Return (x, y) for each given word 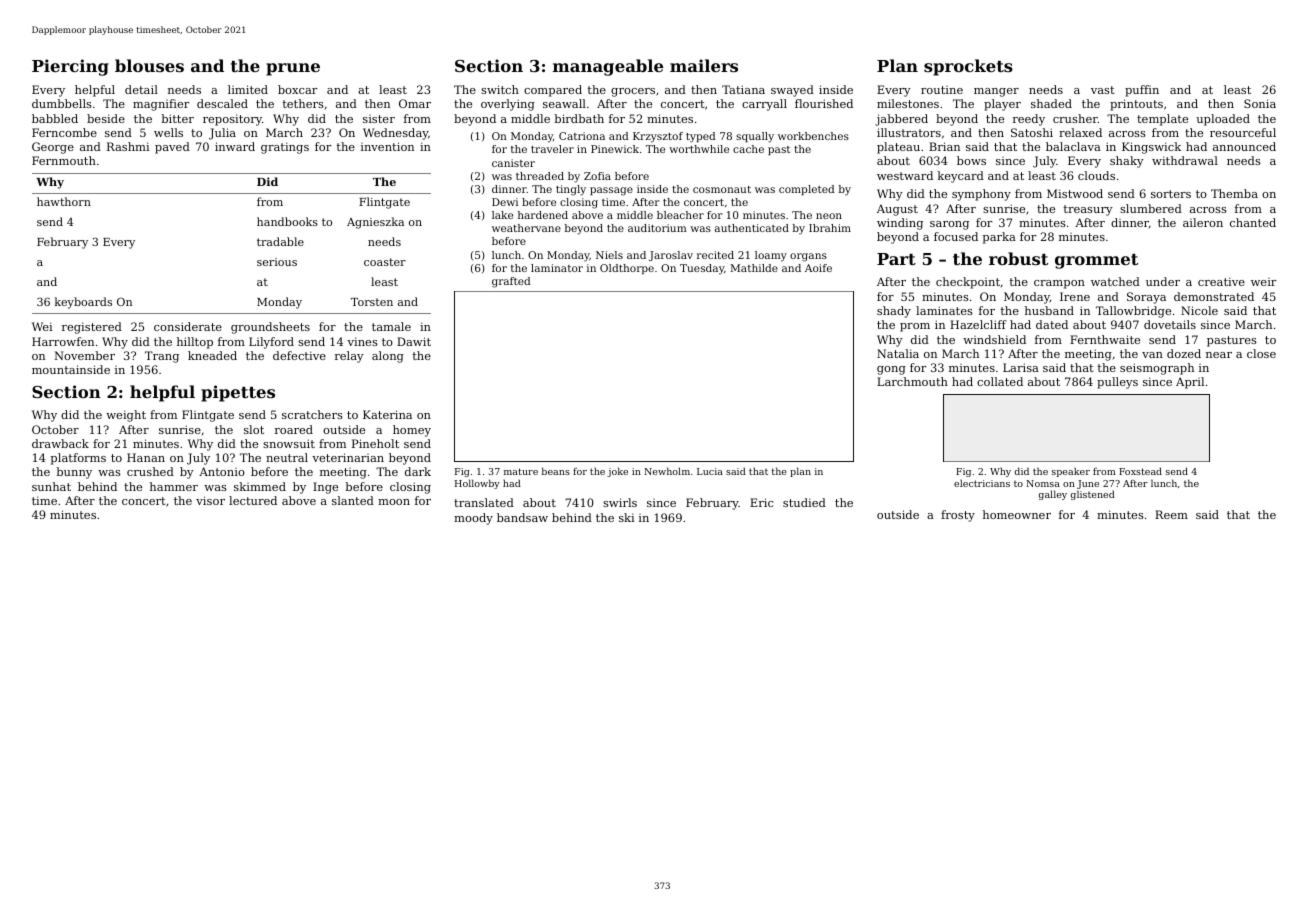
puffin (1142, 91)
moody (473, 519)
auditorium (657, 228)
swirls (620, 502)
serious (277, 262)
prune (293, 69)
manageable (608, 67)
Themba (1234, 193)
